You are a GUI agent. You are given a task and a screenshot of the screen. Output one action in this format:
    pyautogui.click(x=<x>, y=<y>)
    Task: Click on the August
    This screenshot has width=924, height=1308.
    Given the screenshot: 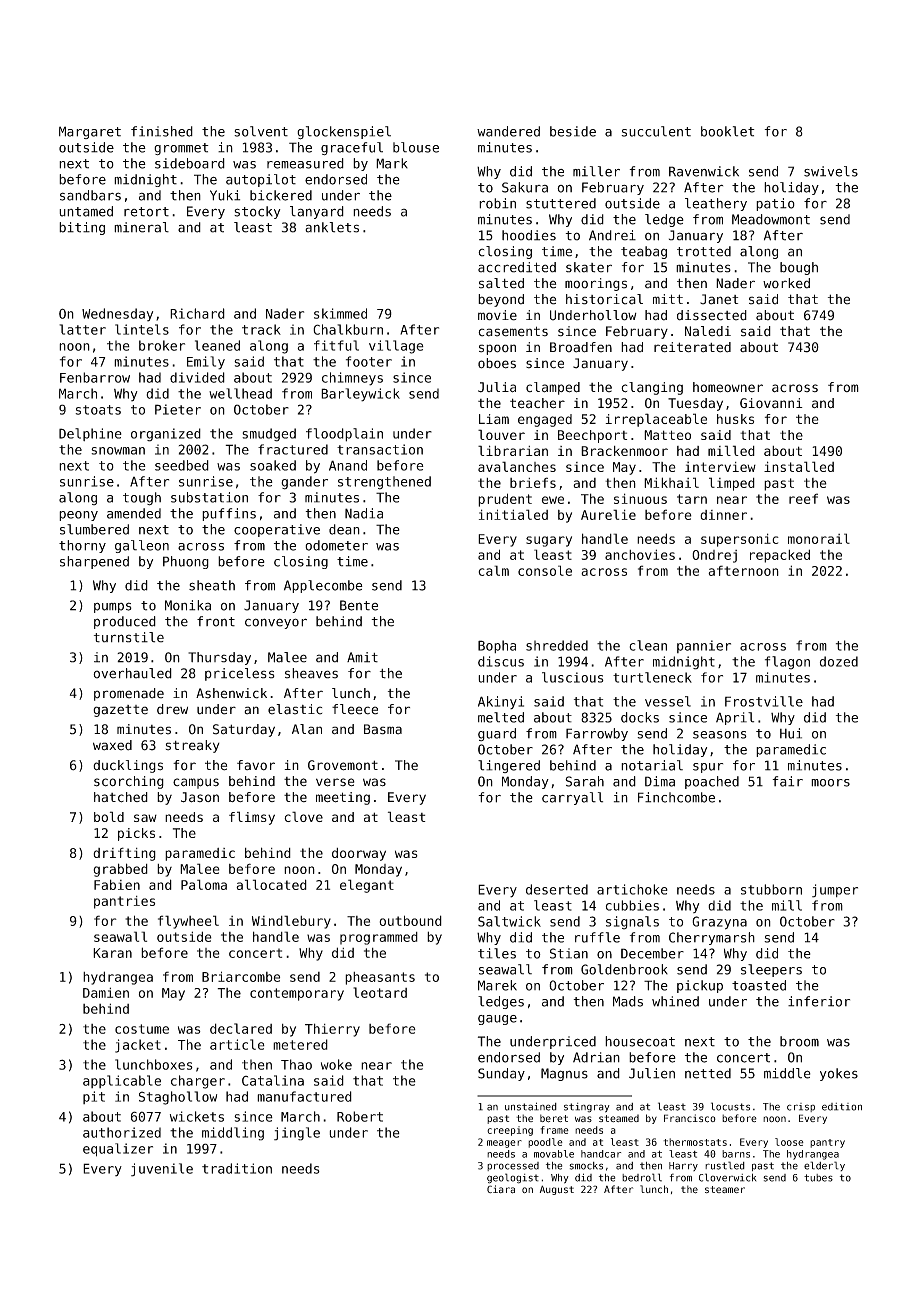 What is the action you would take?
    pyautogui.click(x=557, y=1190)
